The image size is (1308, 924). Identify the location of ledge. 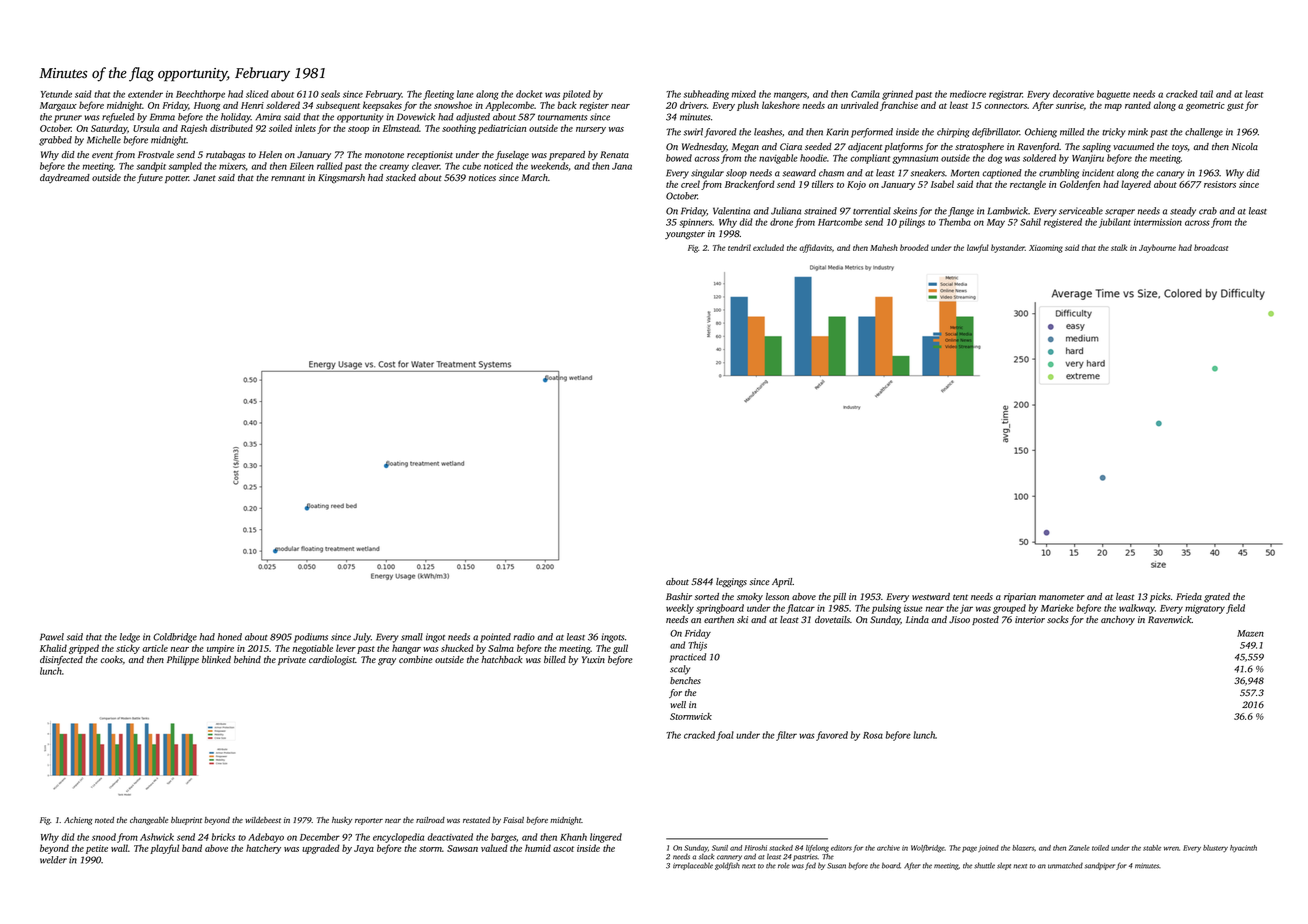
(130, 638).
